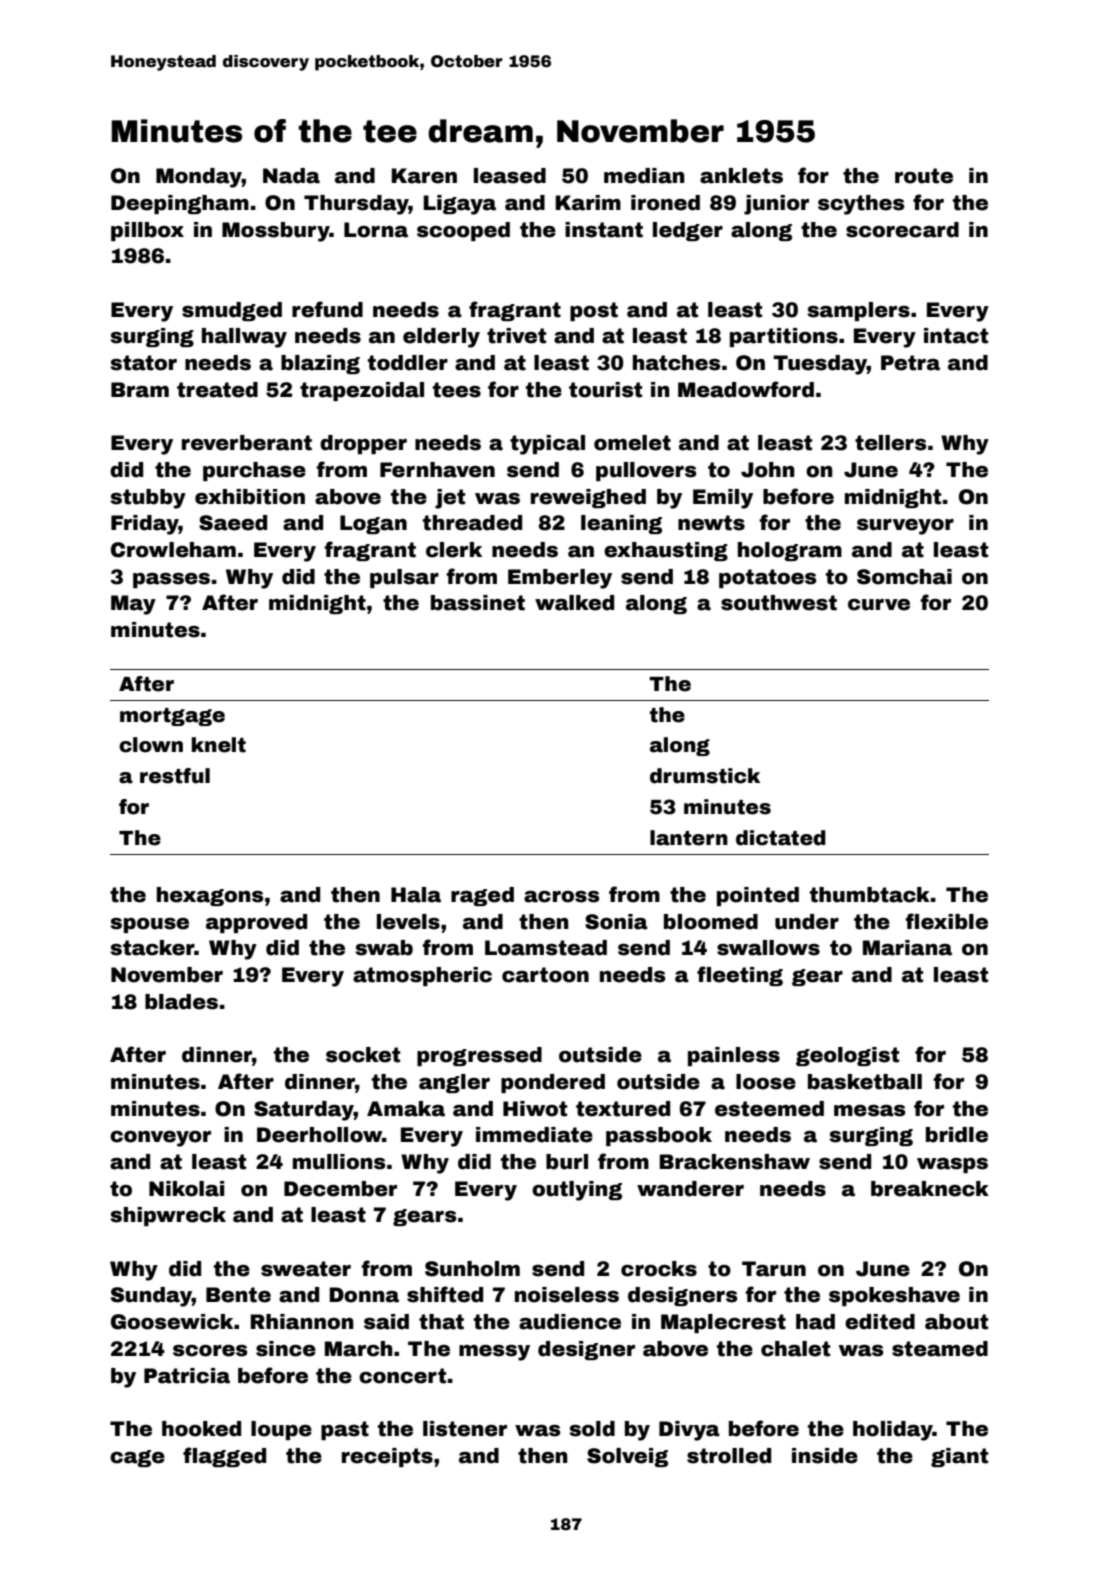 The width and height of the screenshot is (1099, 1592). I want to click on leased, so click(510, 176).
